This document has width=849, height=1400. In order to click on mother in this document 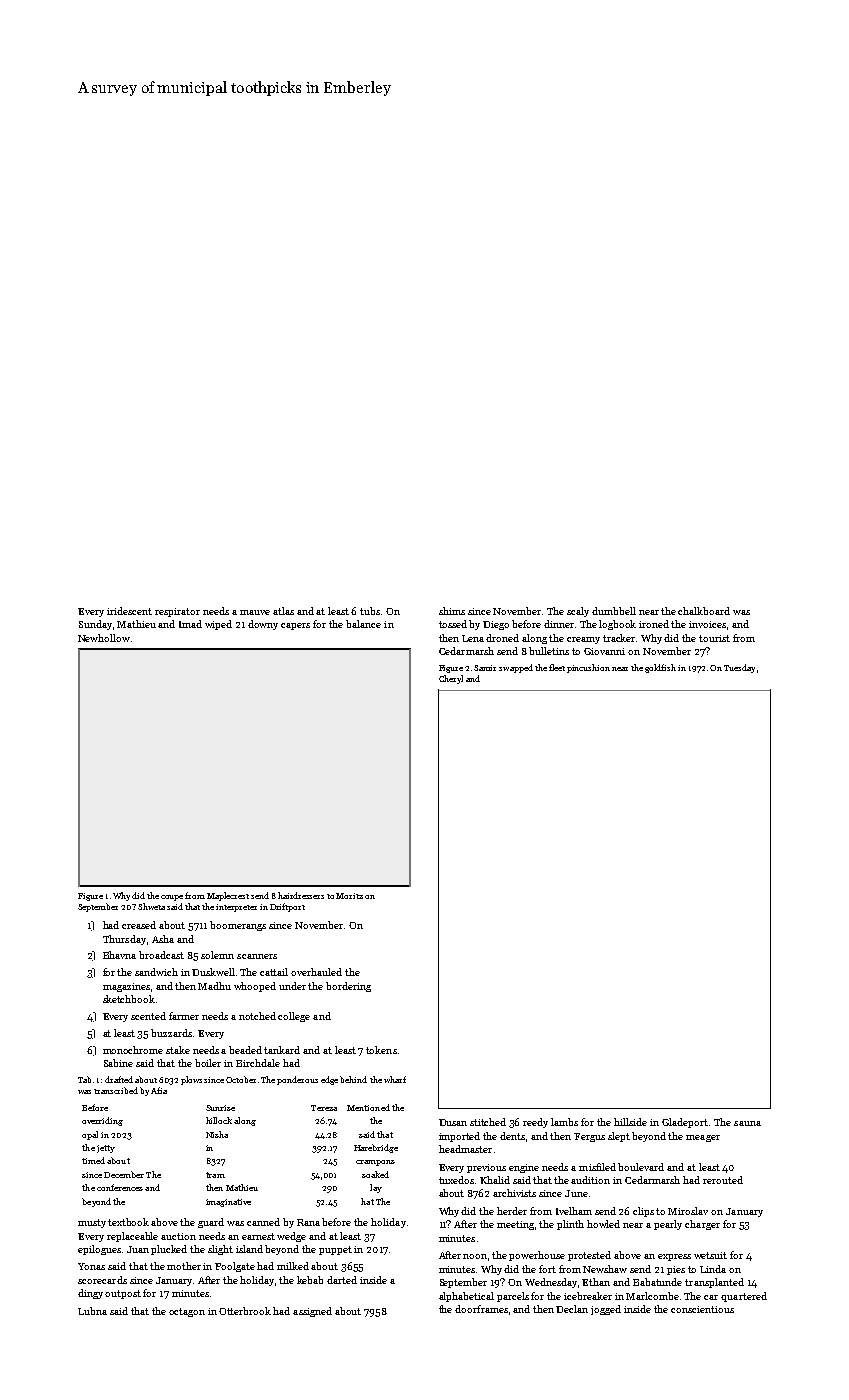, I will do `click(184, 1266)`.
